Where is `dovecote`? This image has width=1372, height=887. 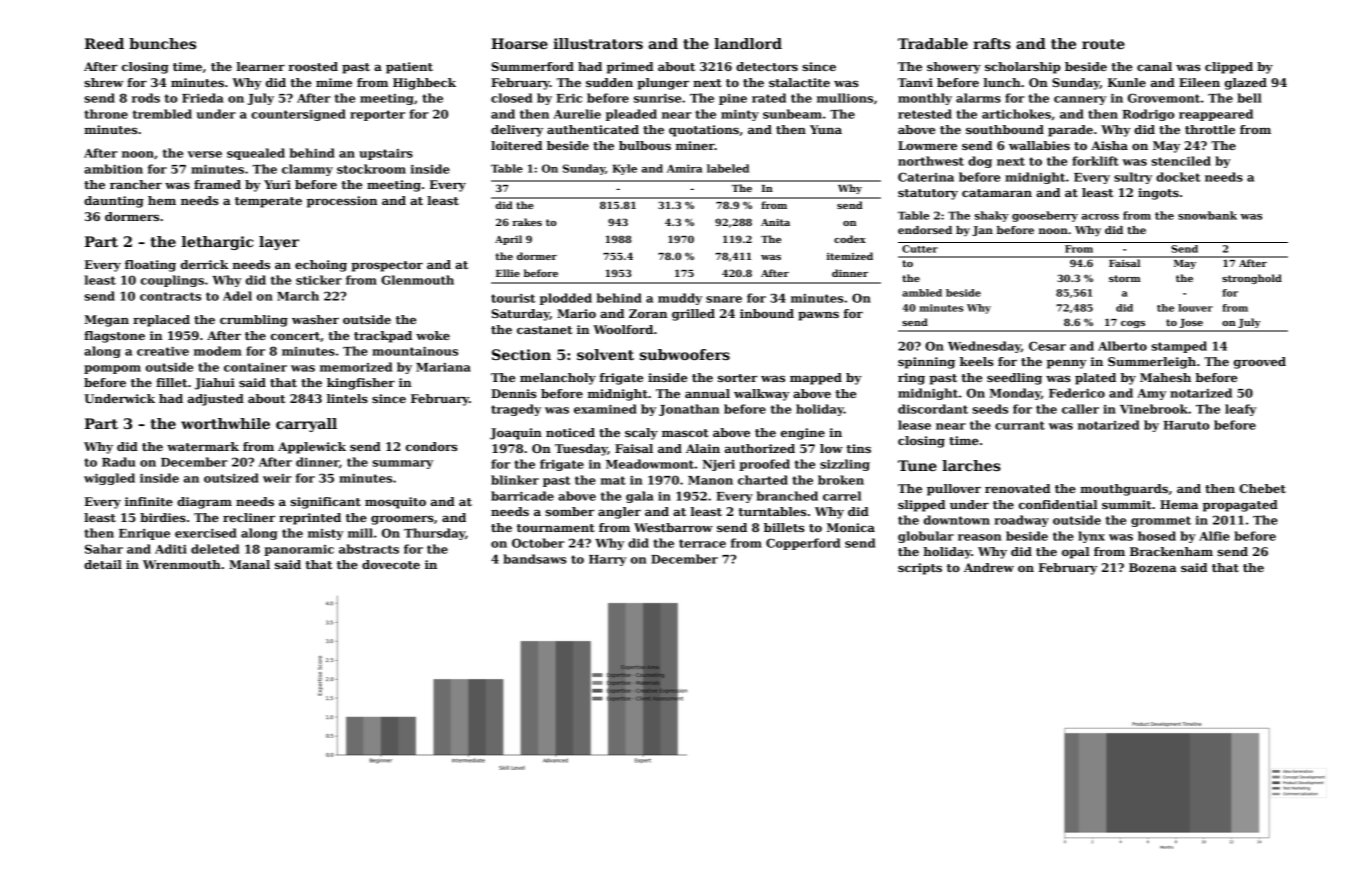
dovecote is located at coordinates (391, 564).
